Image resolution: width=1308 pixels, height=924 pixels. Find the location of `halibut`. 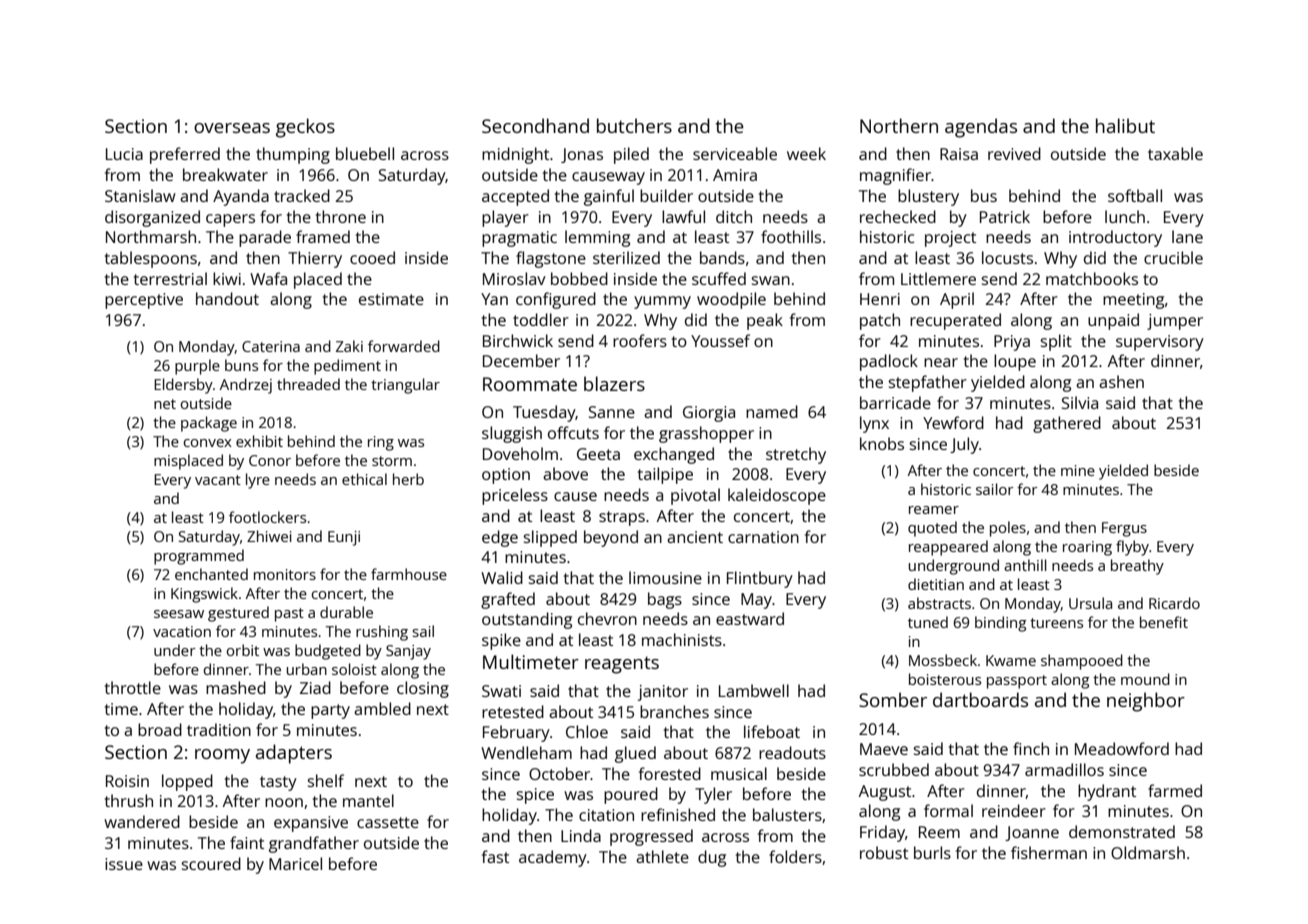

halibut is located at coordinates (1125, 125).
